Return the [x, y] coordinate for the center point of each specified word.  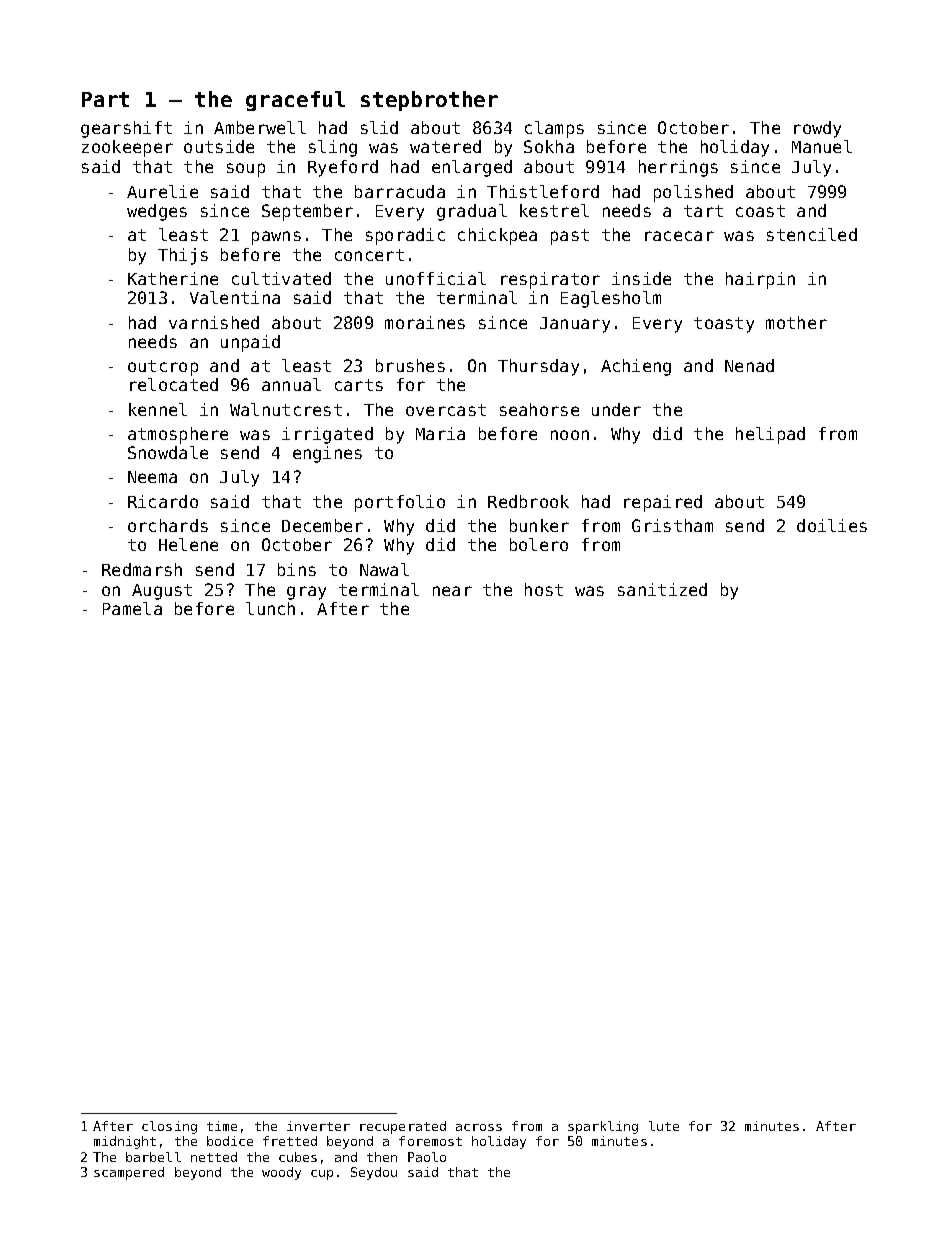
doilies [832, 525]
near [452, 591]
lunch [270, 608]
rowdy [817, 129]
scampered [129, 1173]
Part [105, 99]
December [322, 525]
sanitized [662, 589]
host [544, 589]
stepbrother [429, 101]
